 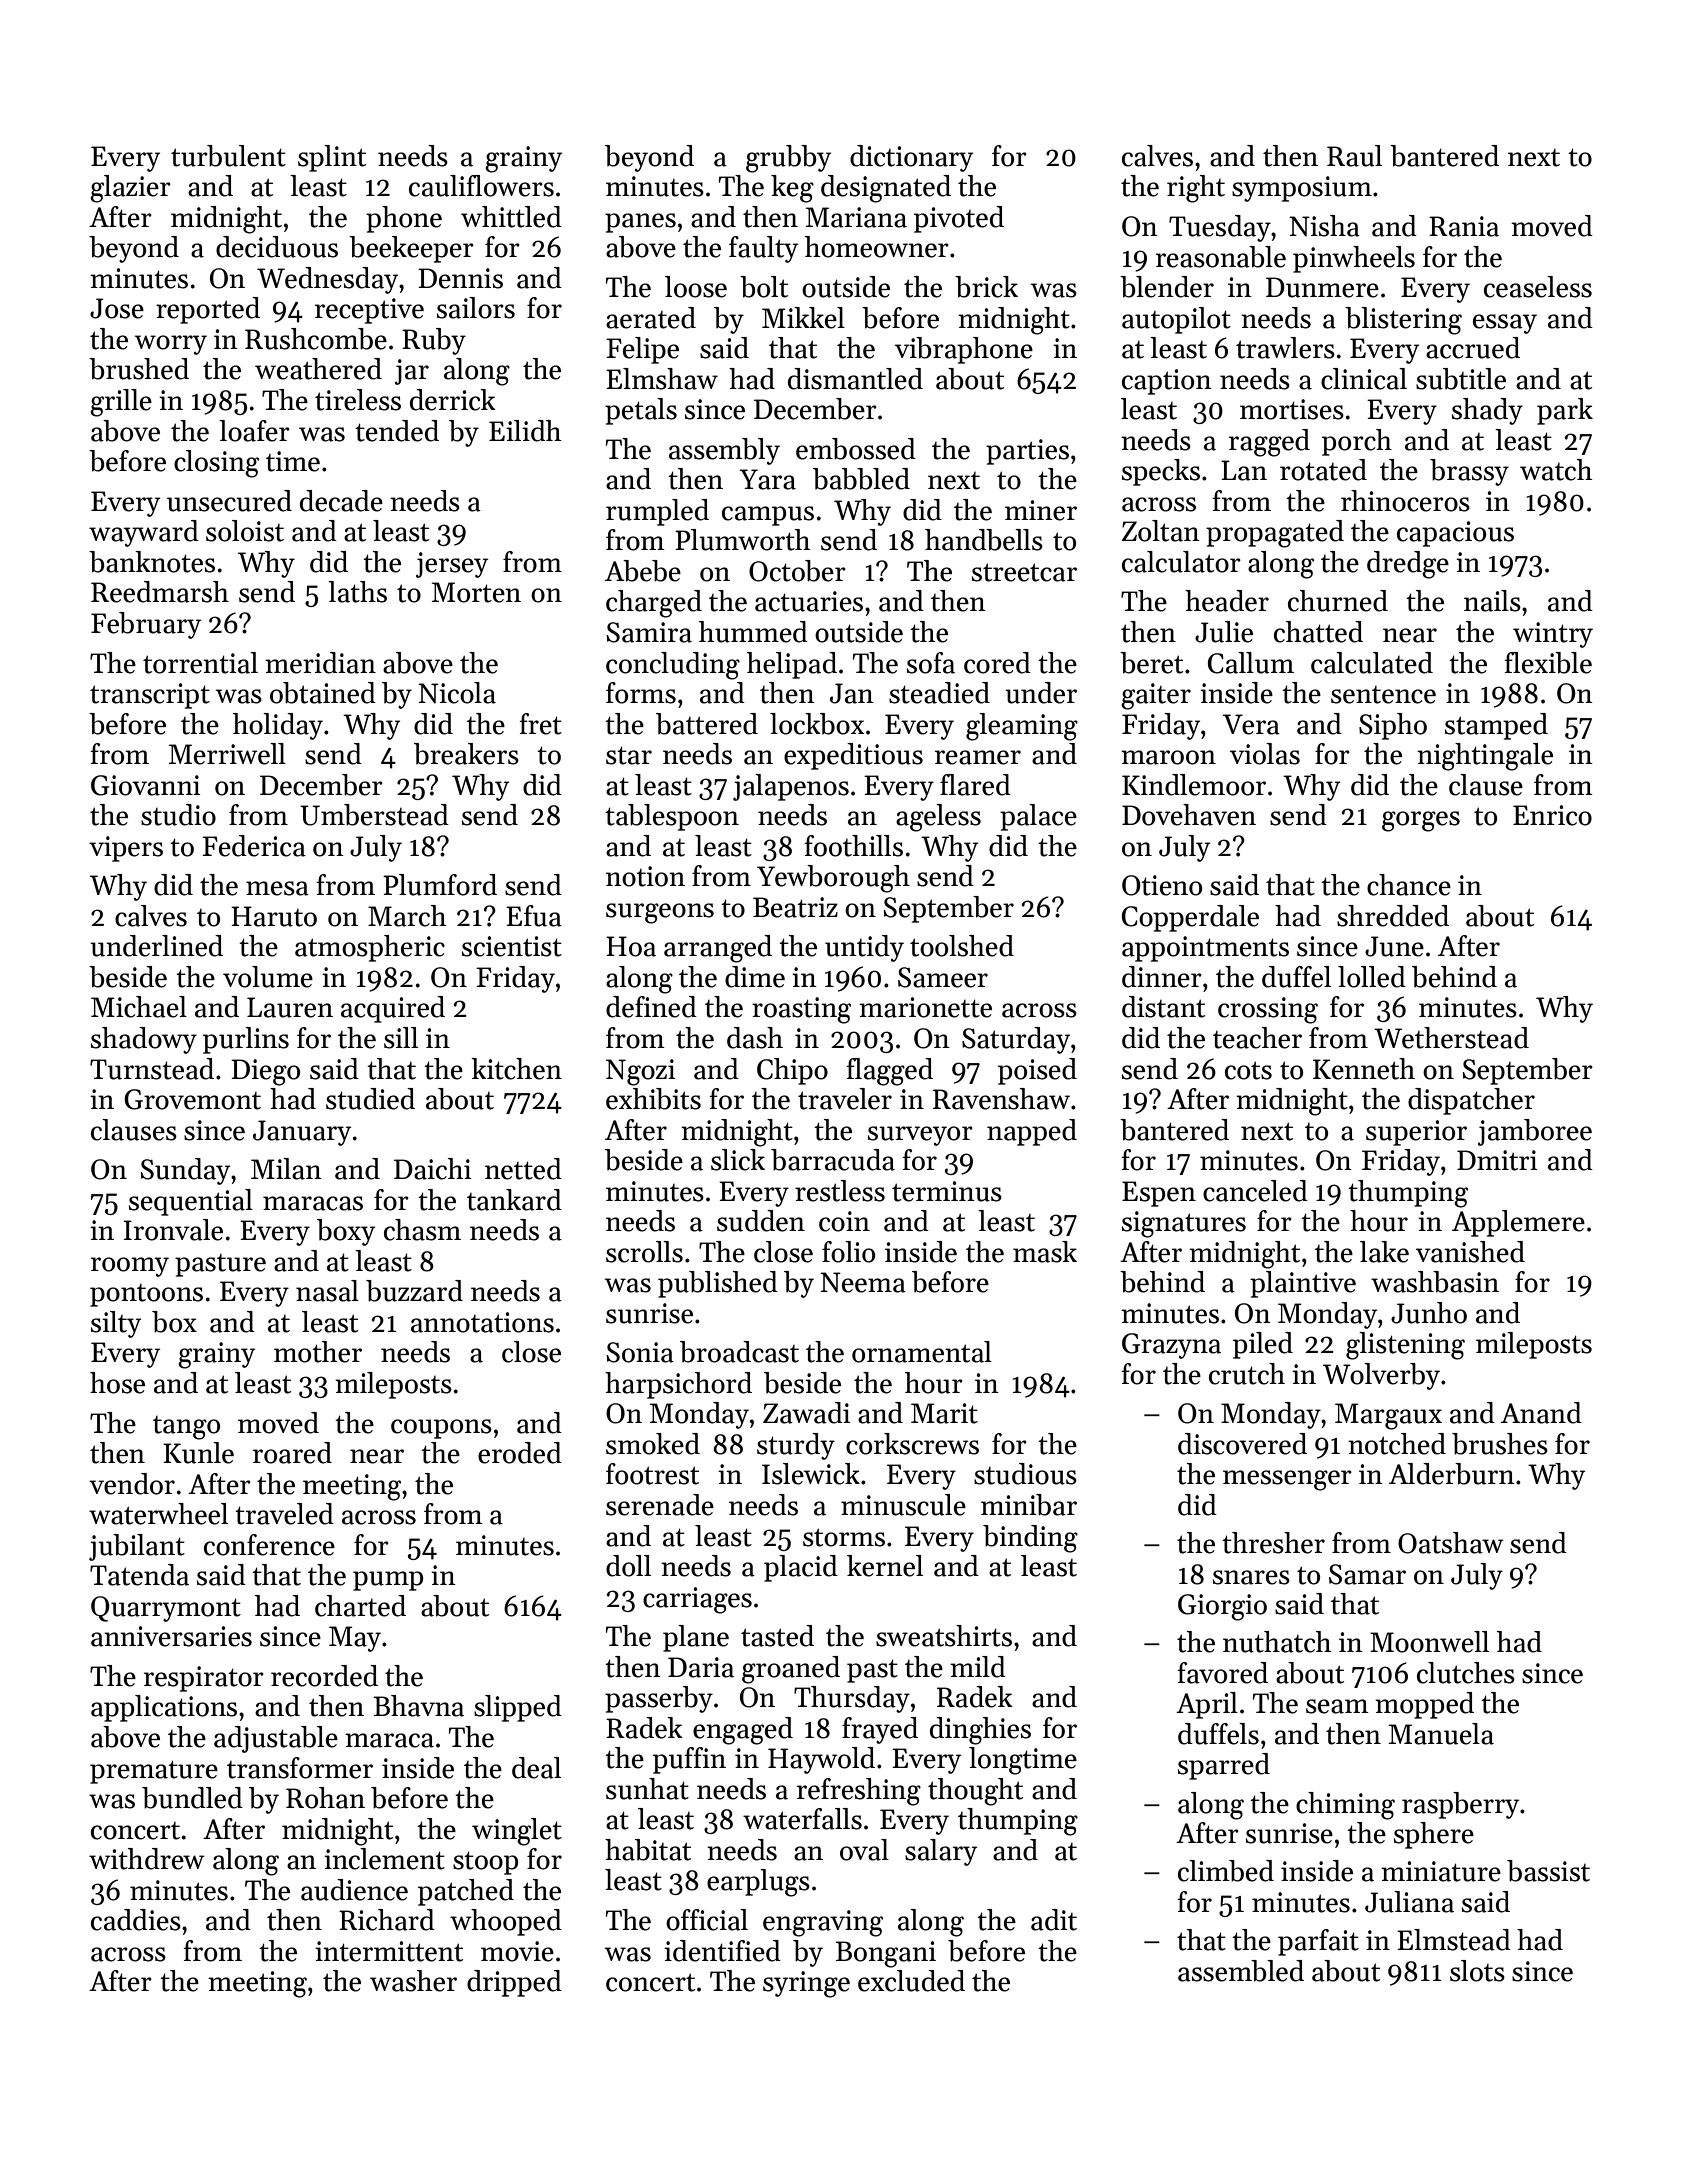 What do you see at coordinates (1477, 1971) in the screenshot?
I see `slots` at bounding box center [1477, 1971].
